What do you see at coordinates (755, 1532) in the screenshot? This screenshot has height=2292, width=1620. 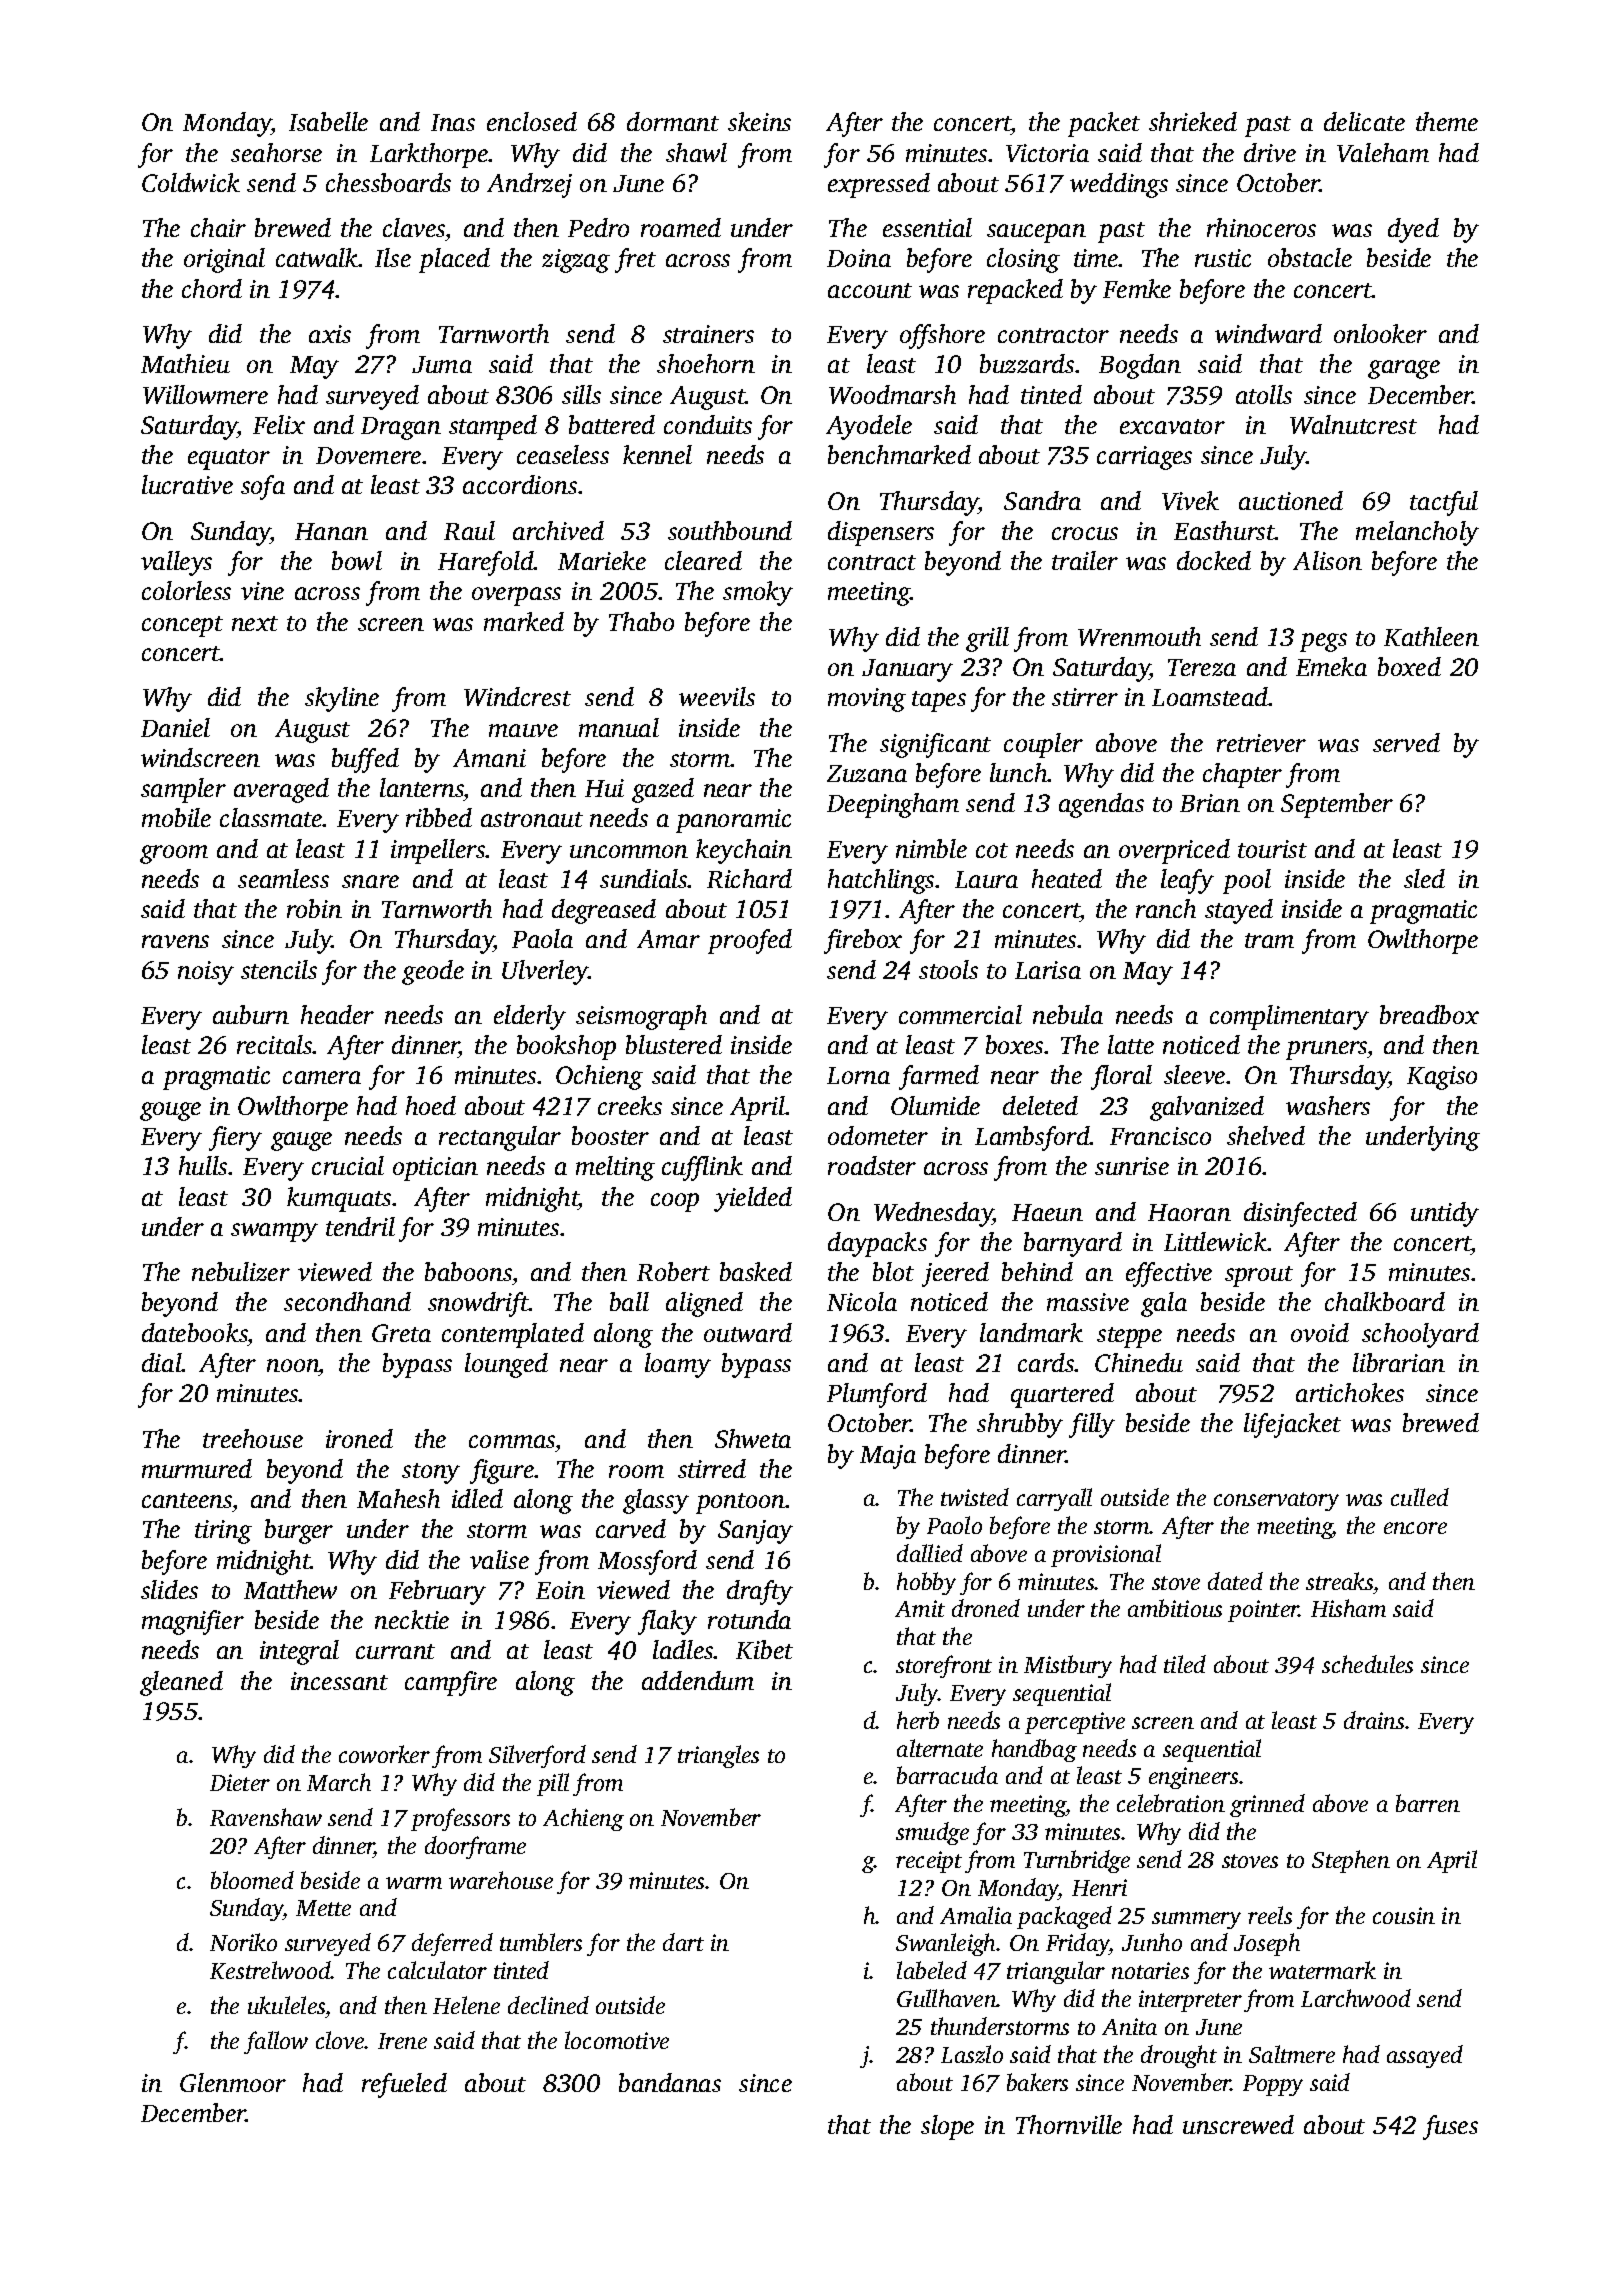 I see `Sanjay` at bounding box center [755, 1532].
